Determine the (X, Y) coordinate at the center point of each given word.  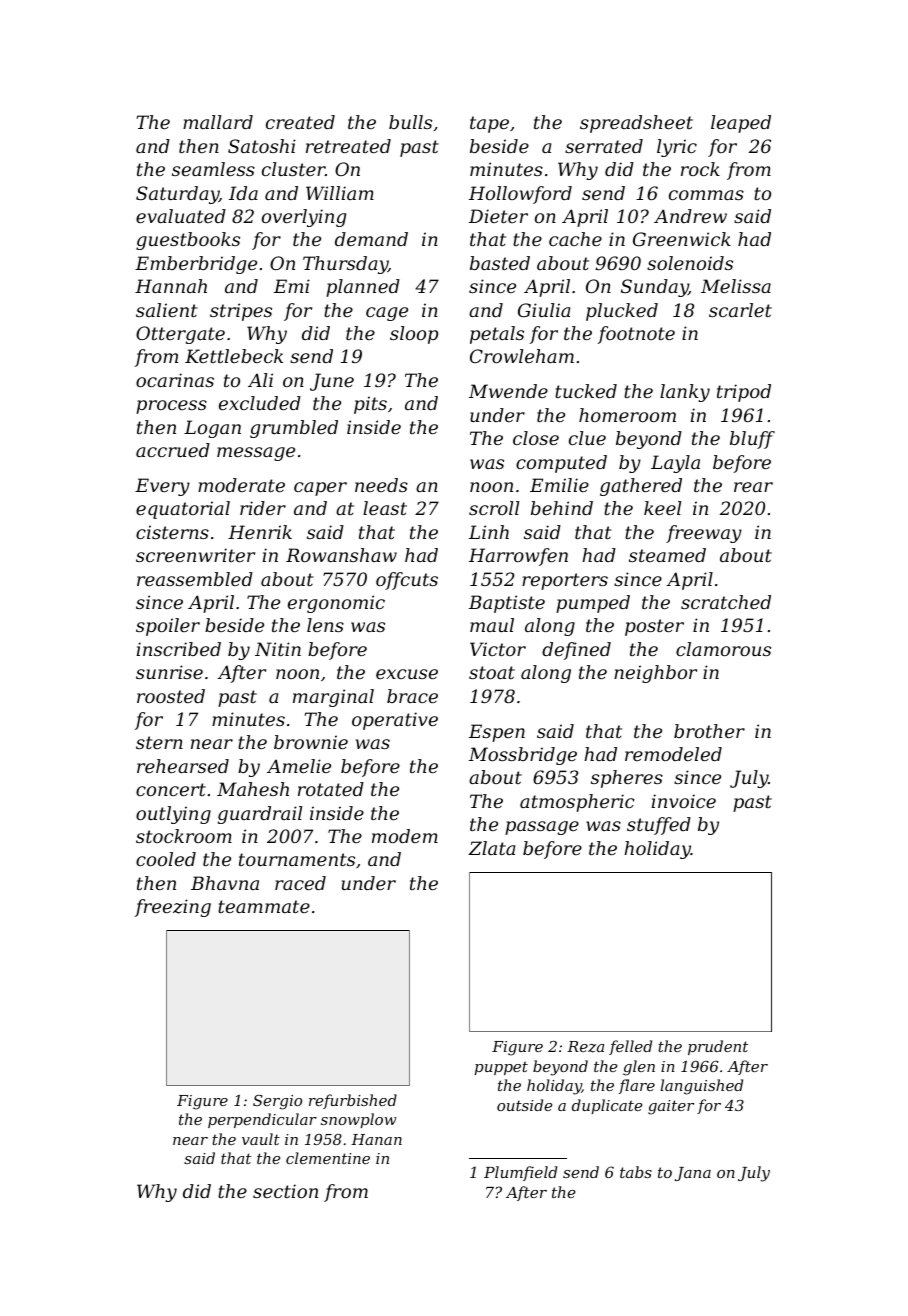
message (256, 454)
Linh (489, 532)
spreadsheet (636, 124)
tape (489, 124)
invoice (684, 801)
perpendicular (262, 1120)
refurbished (353, 1101)
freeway (704, 534)
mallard (218, 122)
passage (542, 828)
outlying (173, 815)
